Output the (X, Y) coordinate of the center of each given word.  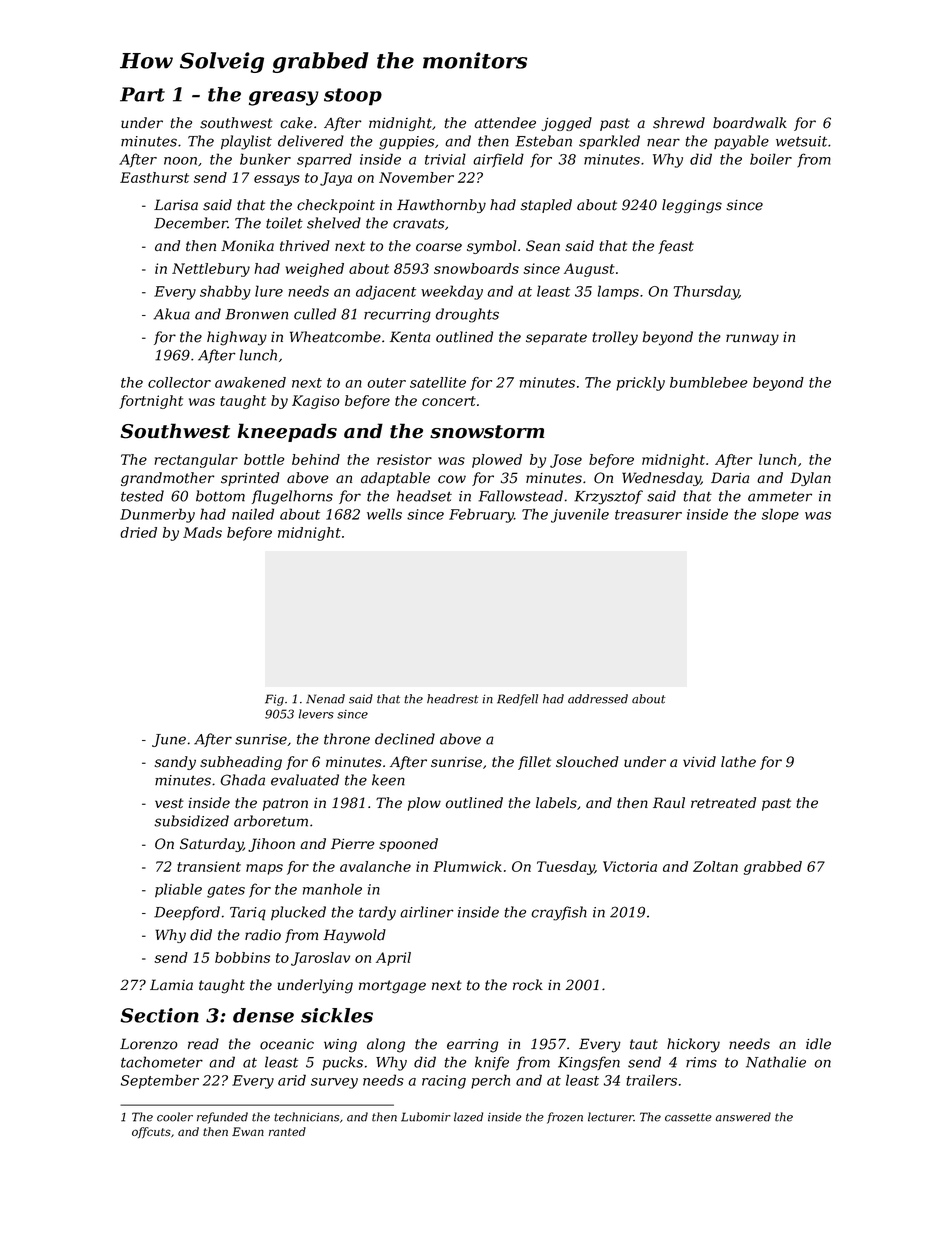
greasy (284, 98)
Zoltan (715, 866)
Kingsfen (589, 1063)
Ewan (248, 1131)
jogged (567, 124)
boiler (771, 159)
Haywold (354, 936)
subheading (241, 763)
